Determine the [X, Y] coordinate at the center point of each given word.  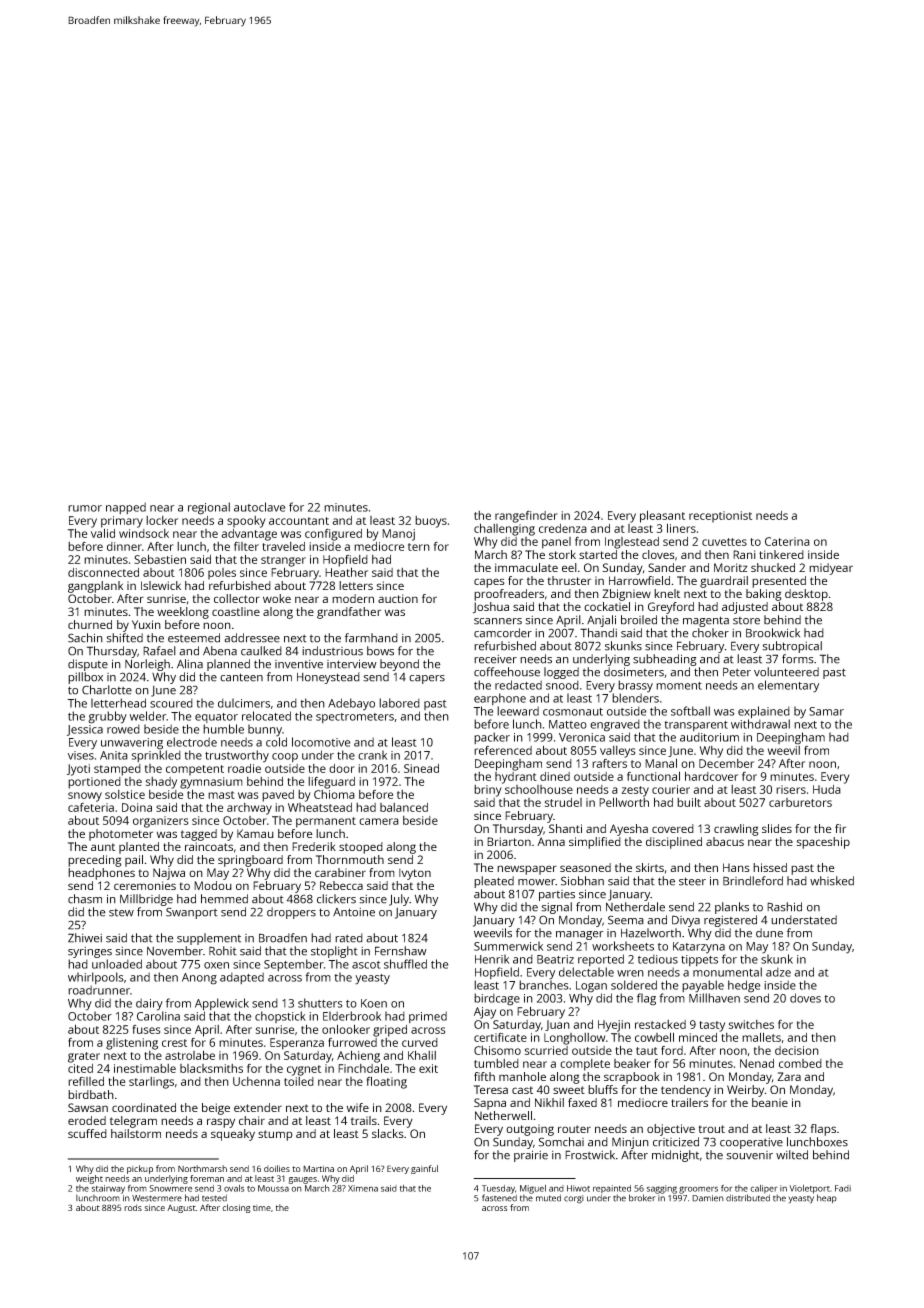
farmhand [371, 638]
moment [679, 686]
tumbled [496, 1063]
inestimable [145, 1068]
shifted [124, 638]
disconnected [103, 572]
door [342, 768]
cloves [658, 554]
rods [133, 1207]
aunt [103, 847]
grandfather [349, 613]
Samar [826, 711]
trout [711, 1129]
